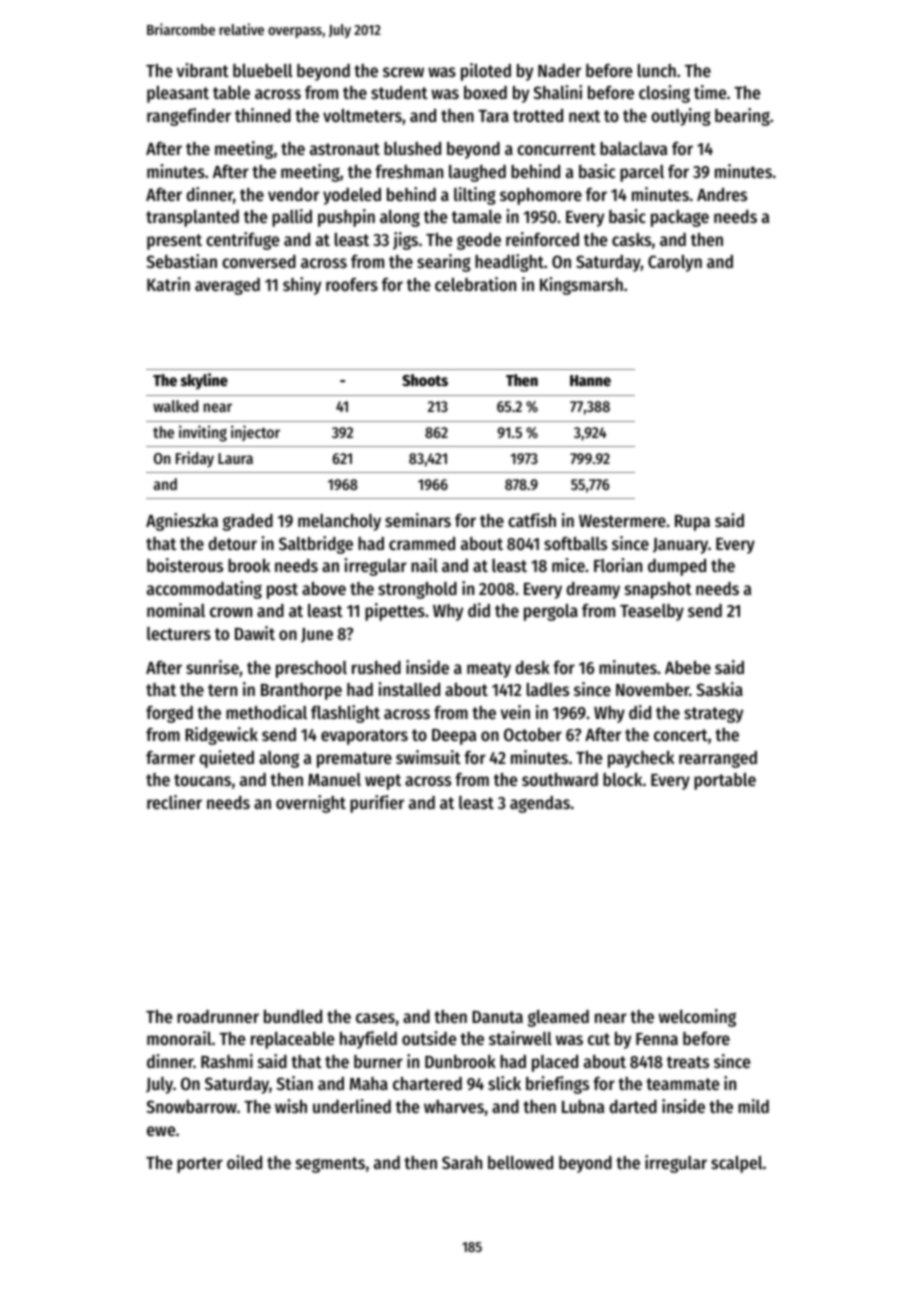 This page has height=1314, width=924. I want to click on vibrant, so click(203, 70).
